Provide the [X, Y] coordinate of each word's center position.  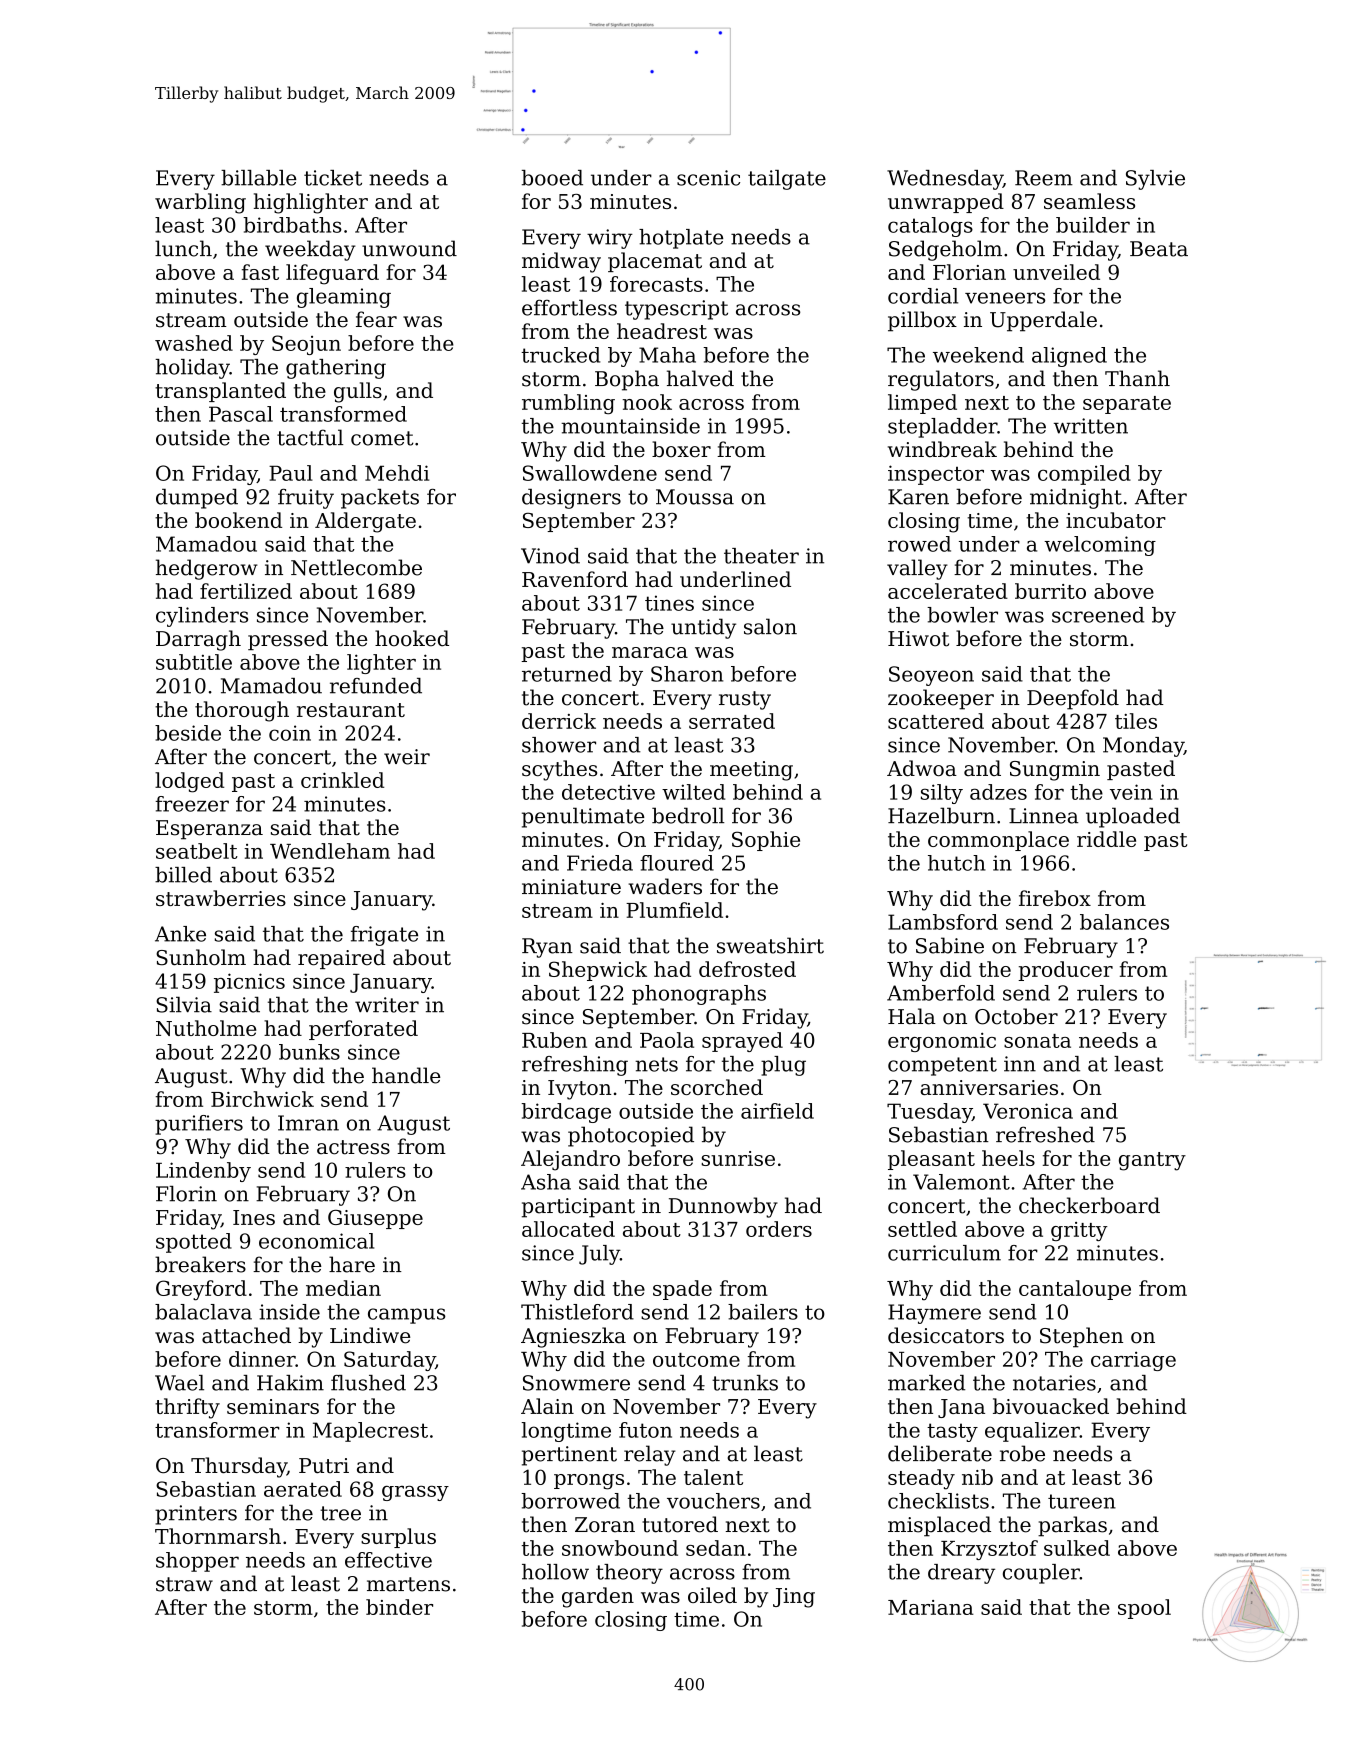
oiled [712, 1595]
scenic [708, 178]
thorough [242, 711]
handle [406, 1075]
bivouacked [1051, 1406]
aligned [1069, 357]
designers [571, 499]
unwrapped [946, 203]
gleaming [344, 298]
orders [779, 1229]
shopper [197, 1562]
